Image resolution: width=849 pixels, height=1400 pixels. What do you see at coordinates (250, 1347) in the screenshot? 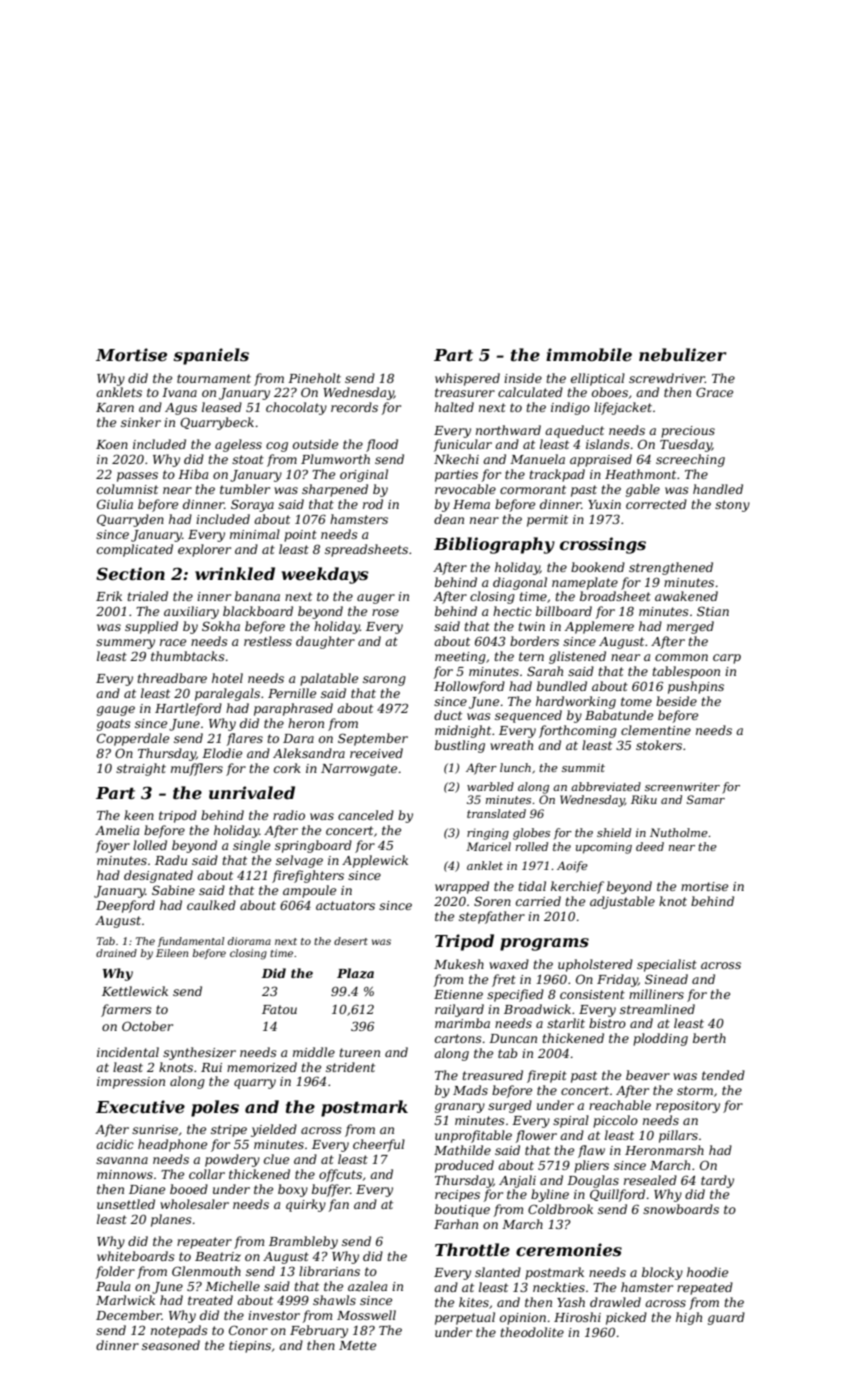
I see `tiepins` at bounding box center [250, 1347].
